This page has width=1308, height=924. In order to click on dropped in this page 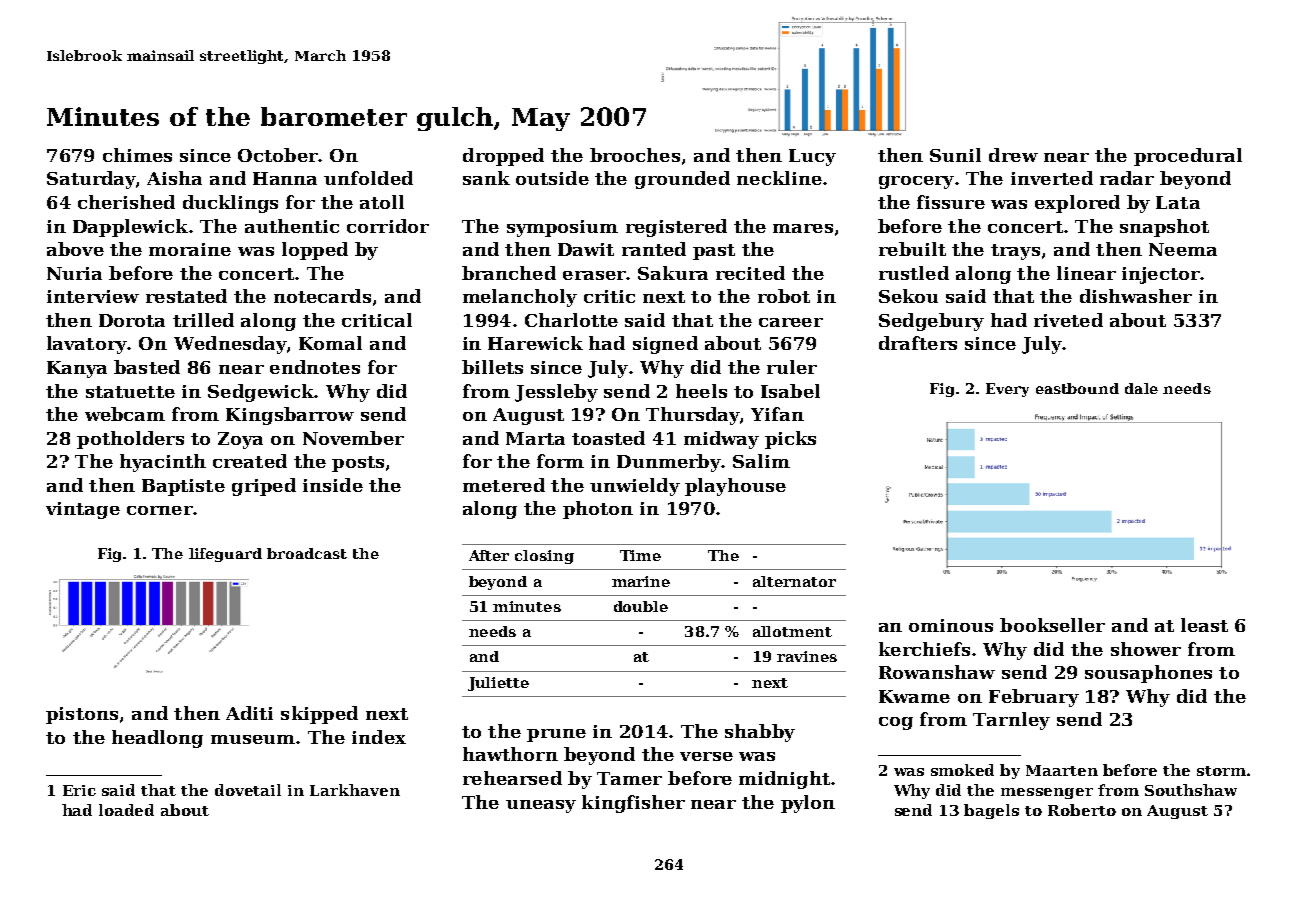, I will do `click(503, 157)`.
